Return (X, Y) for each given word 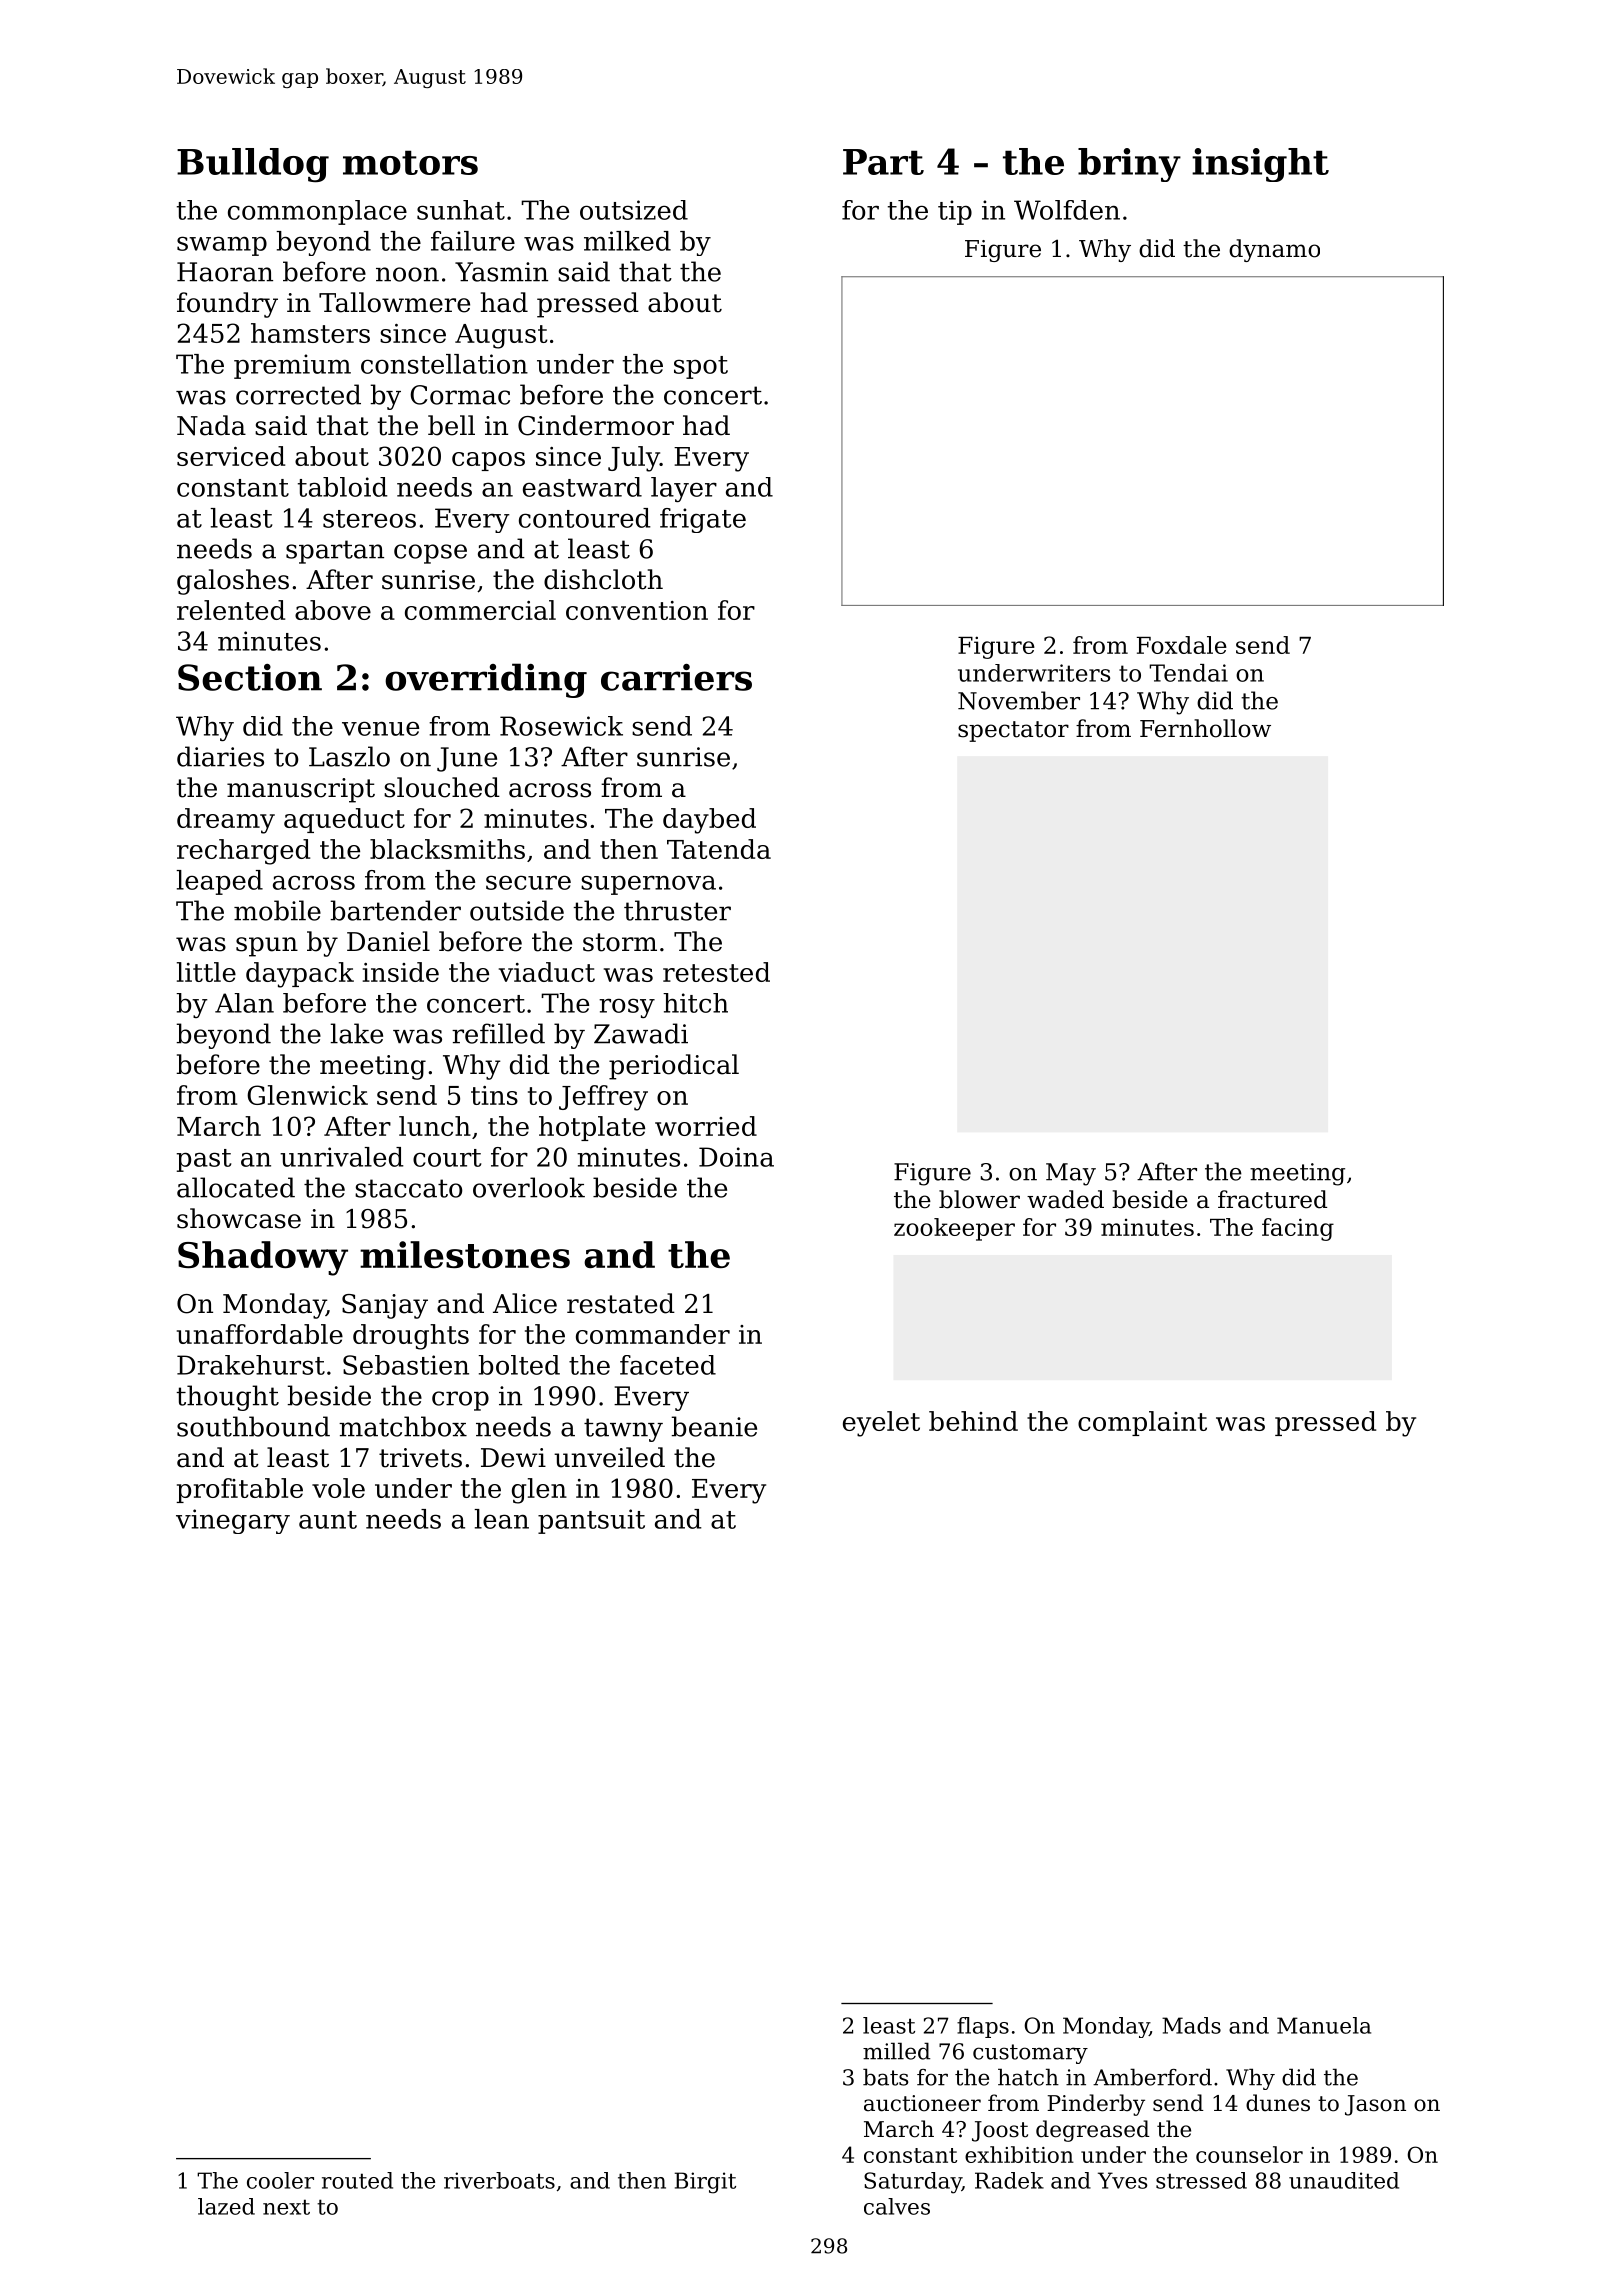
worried (706, 1126)
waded (1065, 1199)
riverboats (499, 2180)
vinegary (233, 1521)
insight (1260, 165)
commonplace (317, 212)
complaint (1142, 1423)
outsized (634, 210)
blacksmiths (447, 849)
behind (973, 1421)
